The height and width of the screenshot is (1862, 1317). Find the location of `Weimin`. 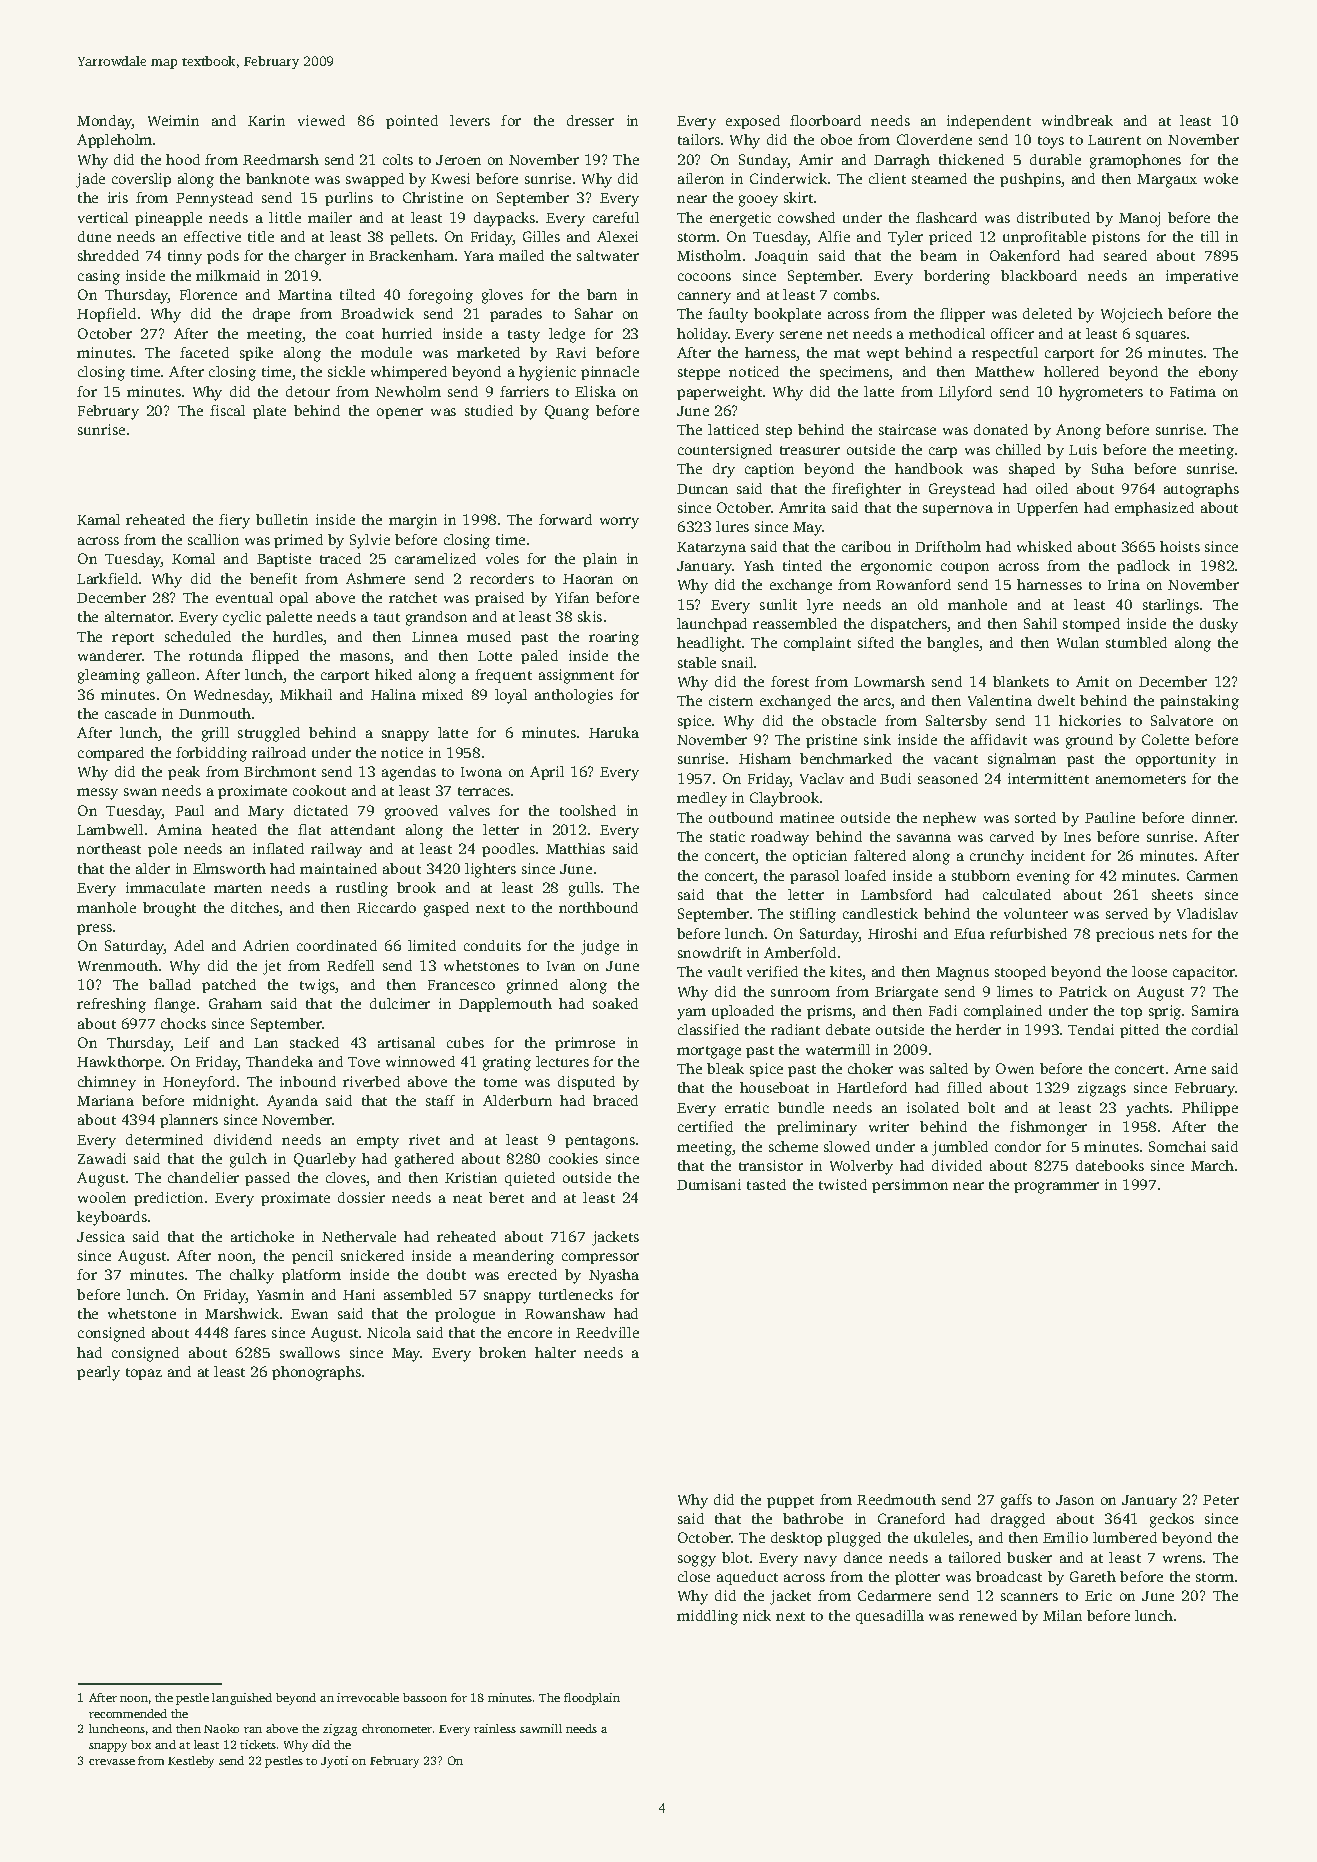

Weimin is located at coordinates (173, 120).
